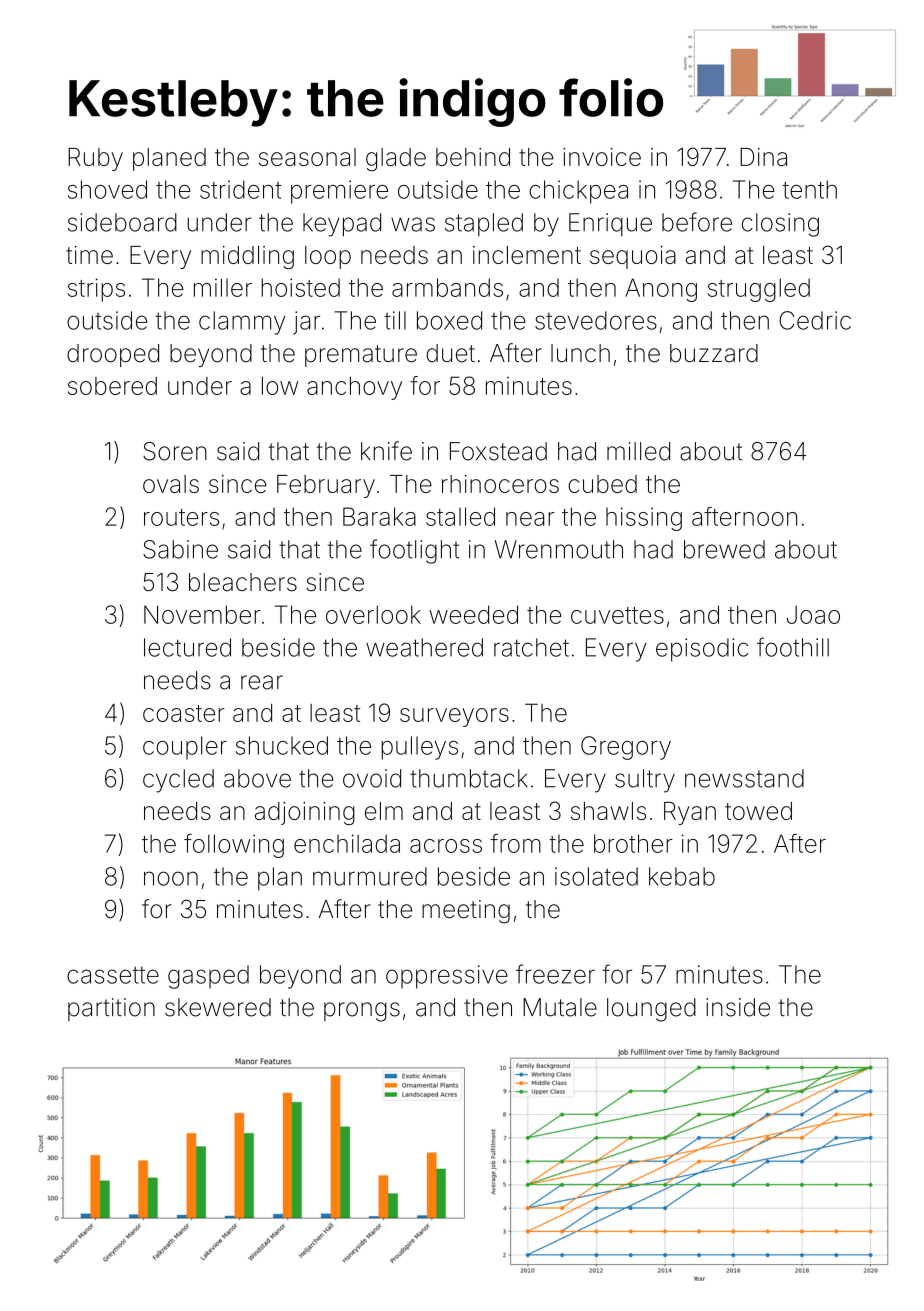 The image size is (924, 1311). Describe the element at coordinates (234, 846) in the document. I see `following` at that location.
